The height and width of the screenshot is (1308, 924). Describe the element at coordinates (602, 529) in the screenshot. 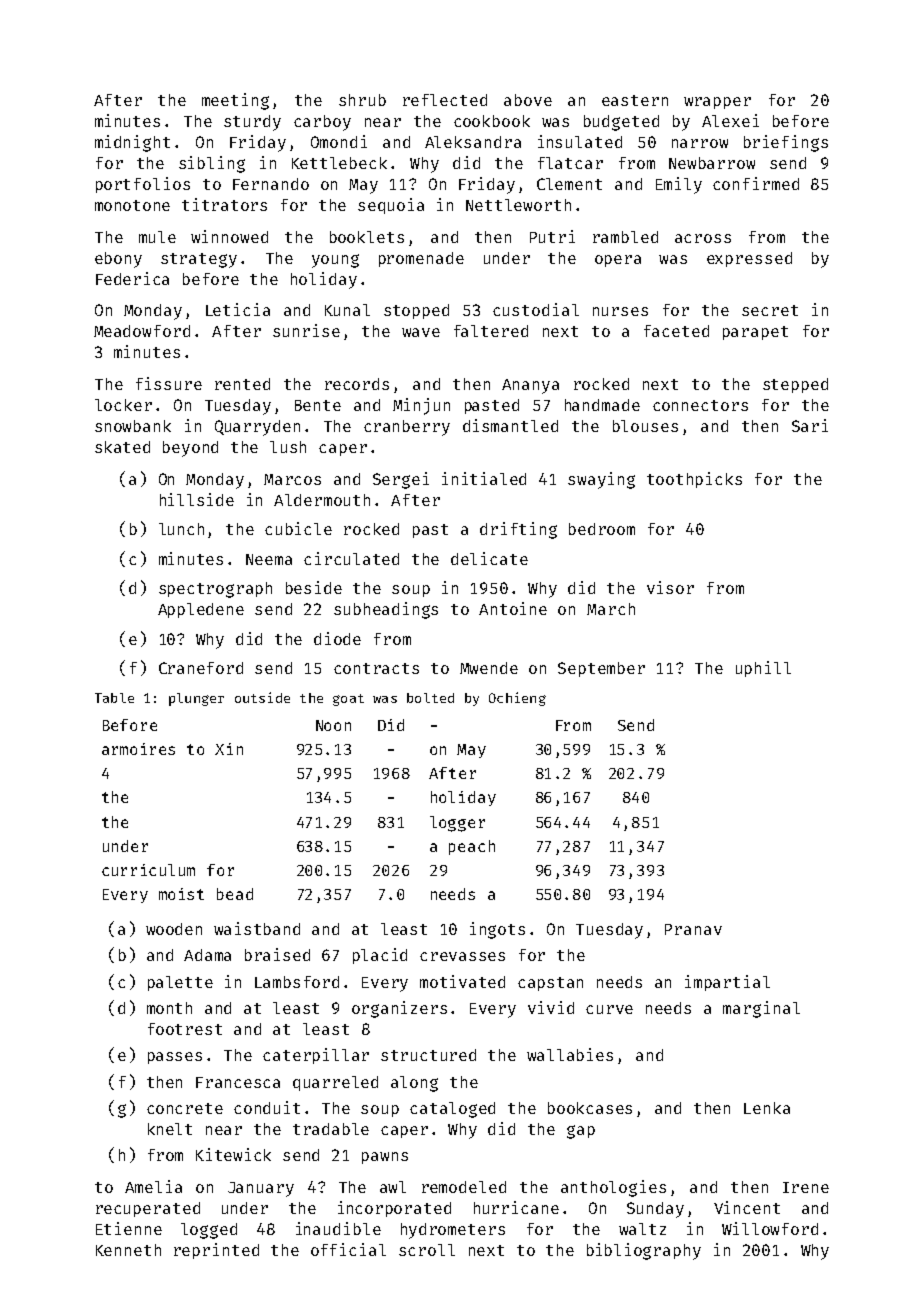

I see `bedroom` at that location.
